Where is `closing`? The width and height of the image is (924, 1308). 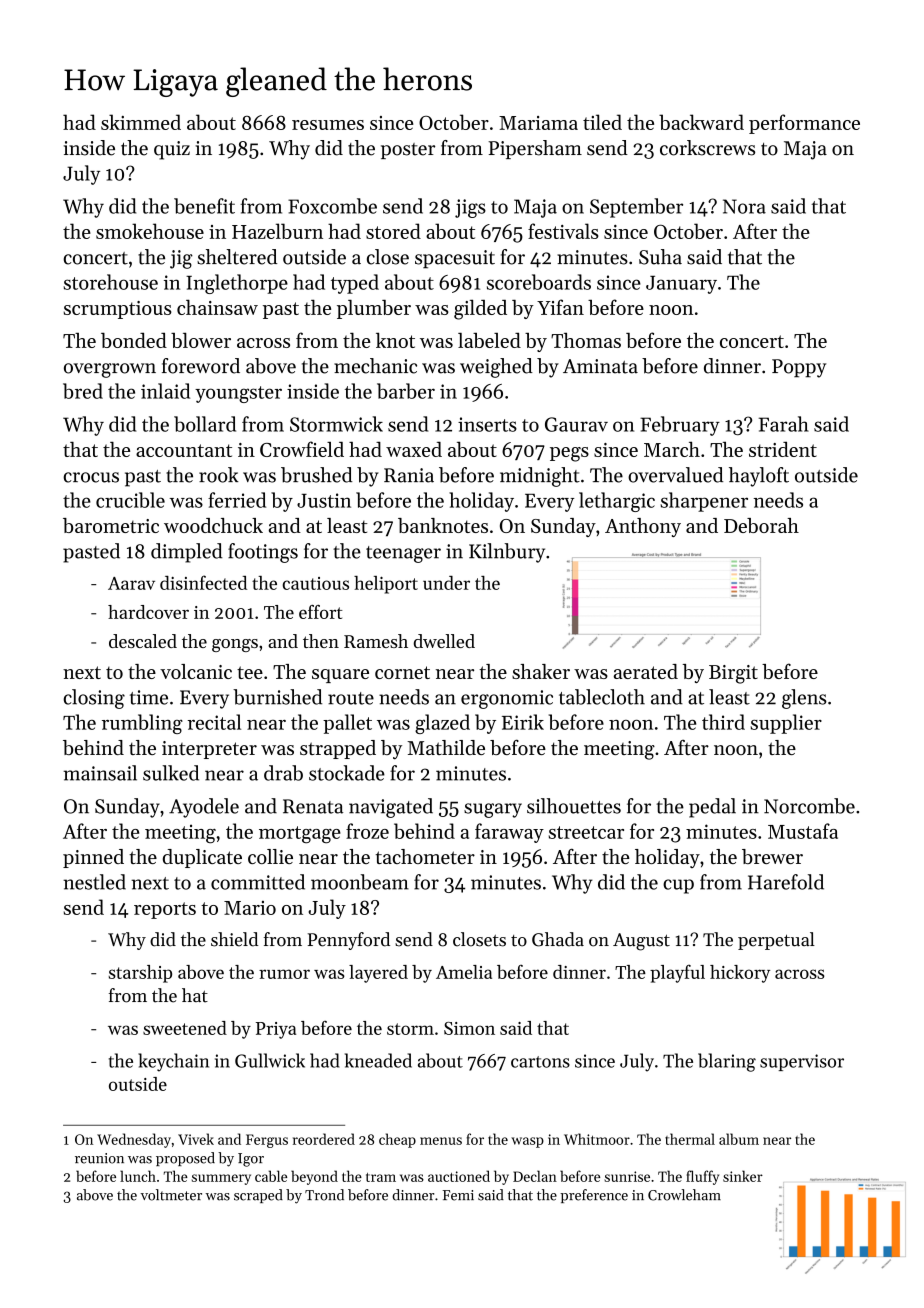 closing is located at coordinates (94, 699).
